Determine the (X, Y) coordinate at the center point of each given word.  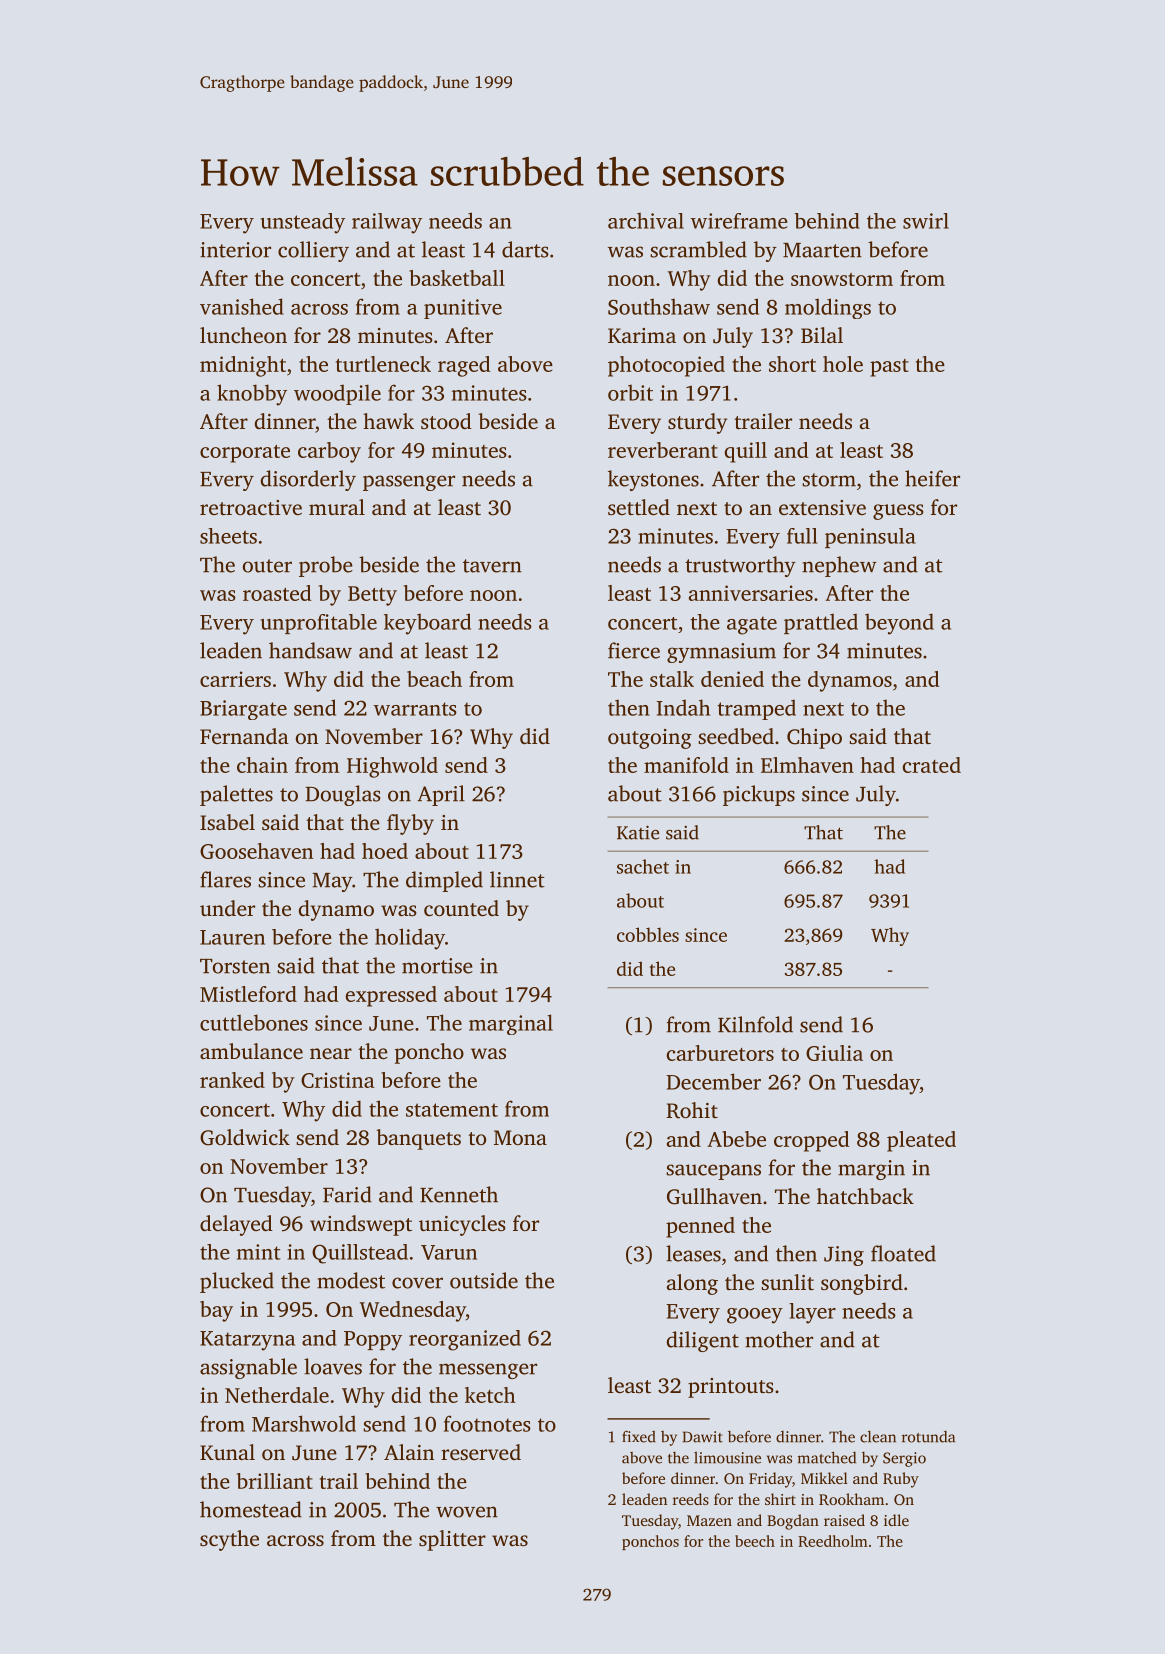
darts (525, 249)
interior (235, 250)
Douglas (343, 795)
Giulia (834, 1053)
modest (351, 1280)
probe (326, 566)
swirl (926, 221)
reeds (691, 1499)
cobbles (648, 934)
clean (878, 1436)
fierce (634, 650)
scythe (229, 1540)
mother (779, 1339)
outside (484, 1280)
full (802, 536)
